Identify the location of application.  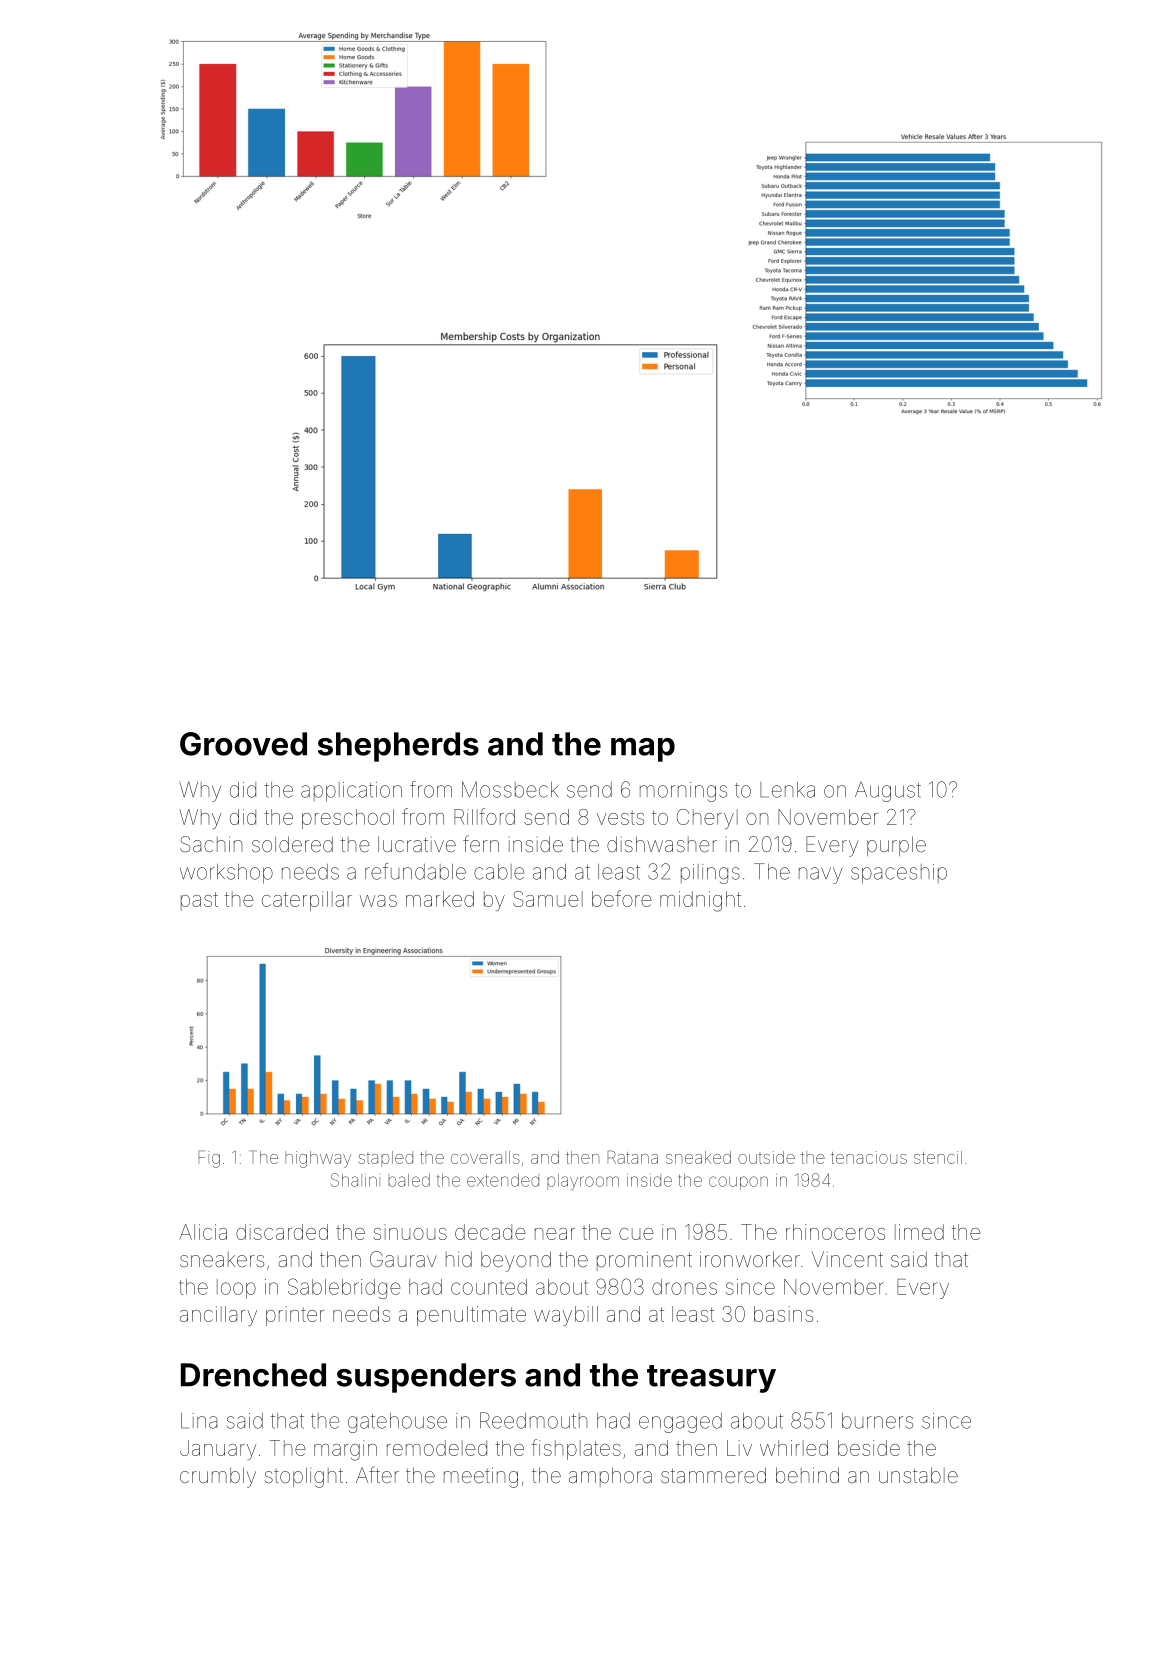
(351, 792).
